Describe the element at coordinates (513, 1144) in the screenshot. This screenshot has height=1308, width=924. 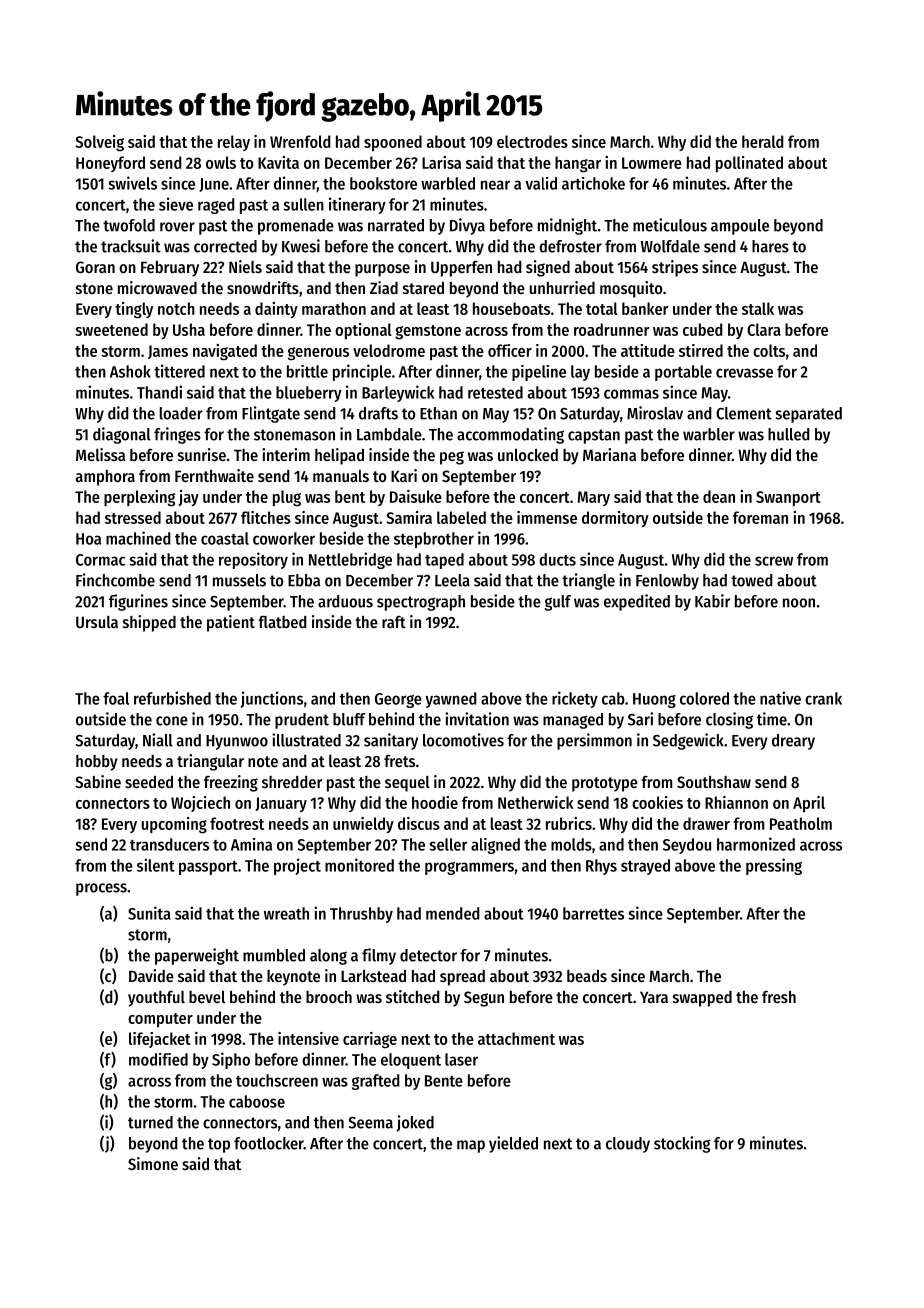
I see `yielded` at that location.
